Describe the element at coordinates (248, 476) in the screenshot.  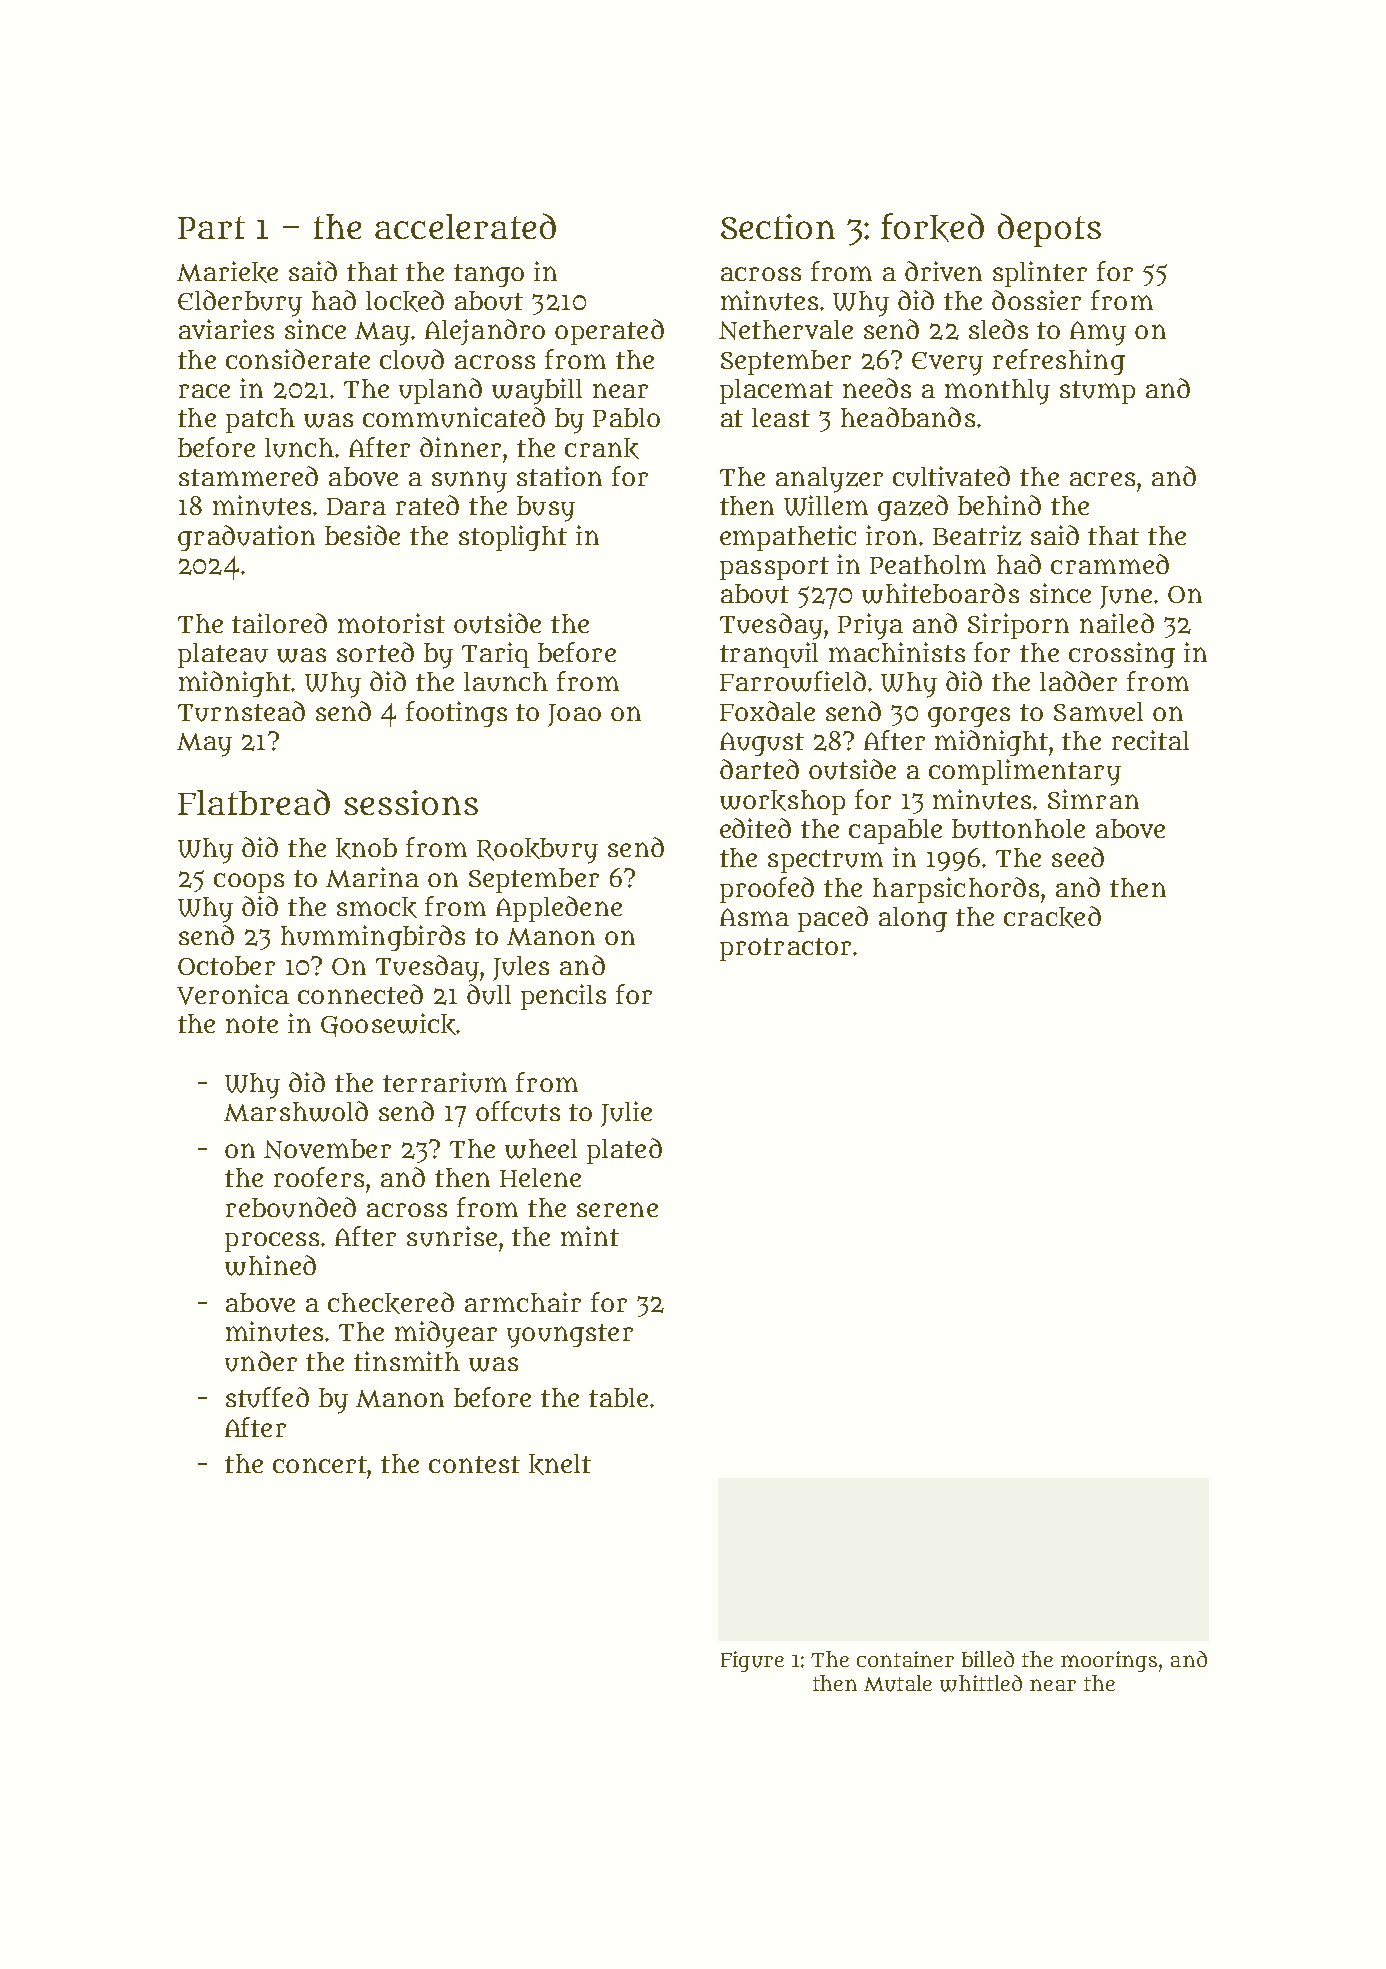
I see `stammered` at that location.
